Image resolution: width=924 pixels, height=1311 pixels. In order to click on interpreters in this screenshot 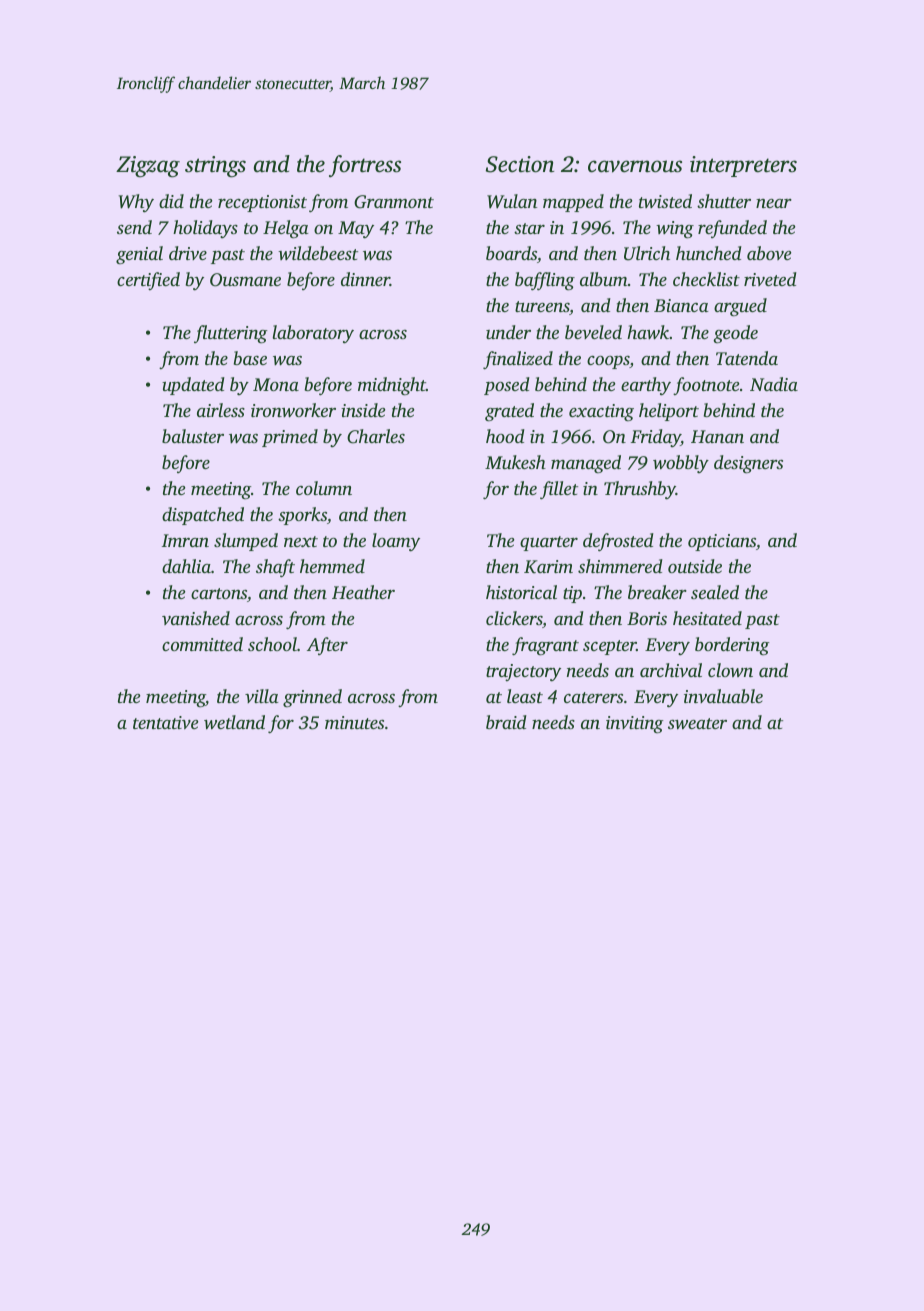, I will do `click(743, 166)`.
